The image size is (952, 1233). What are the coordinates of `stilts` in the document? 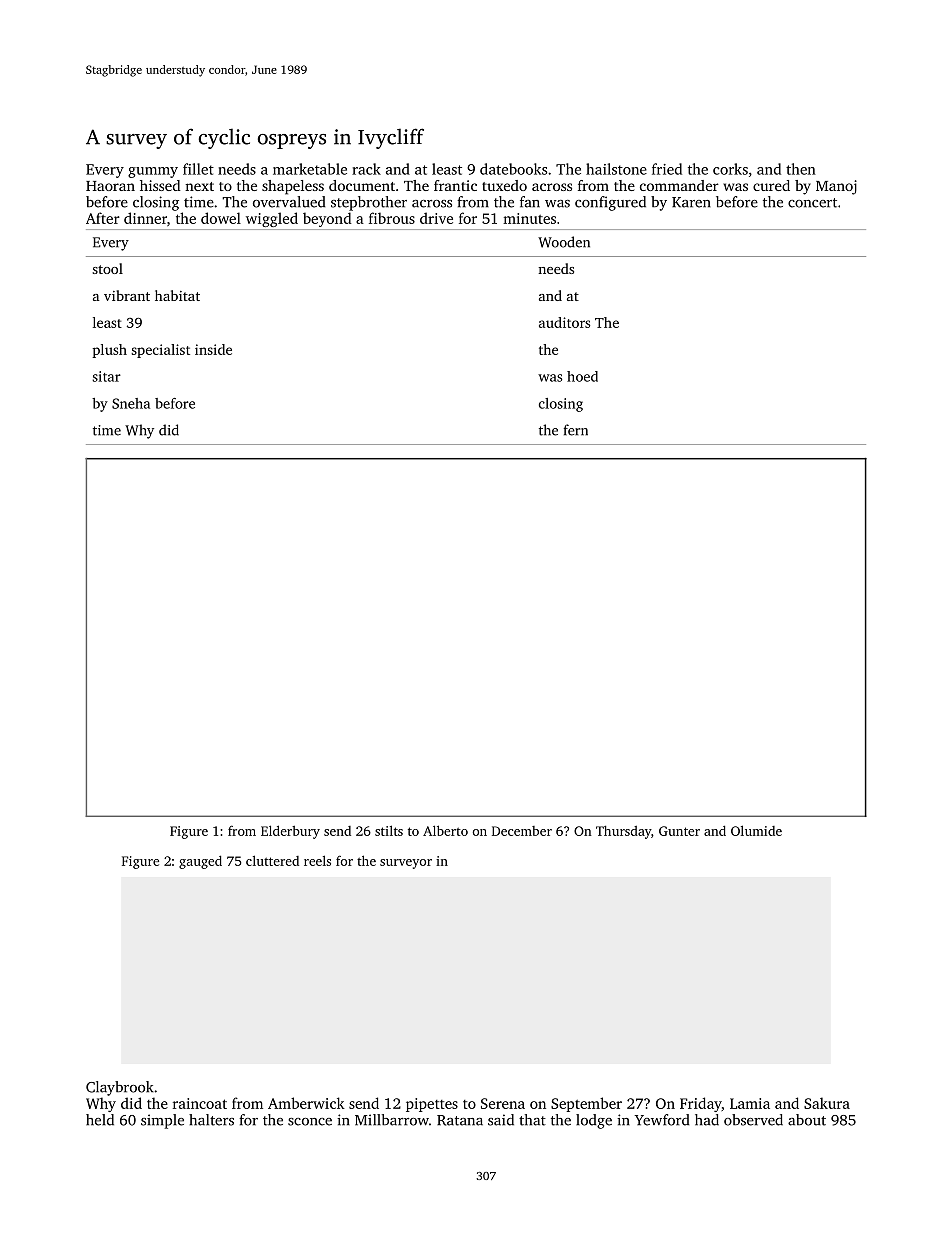 It's located at (389, 830).
